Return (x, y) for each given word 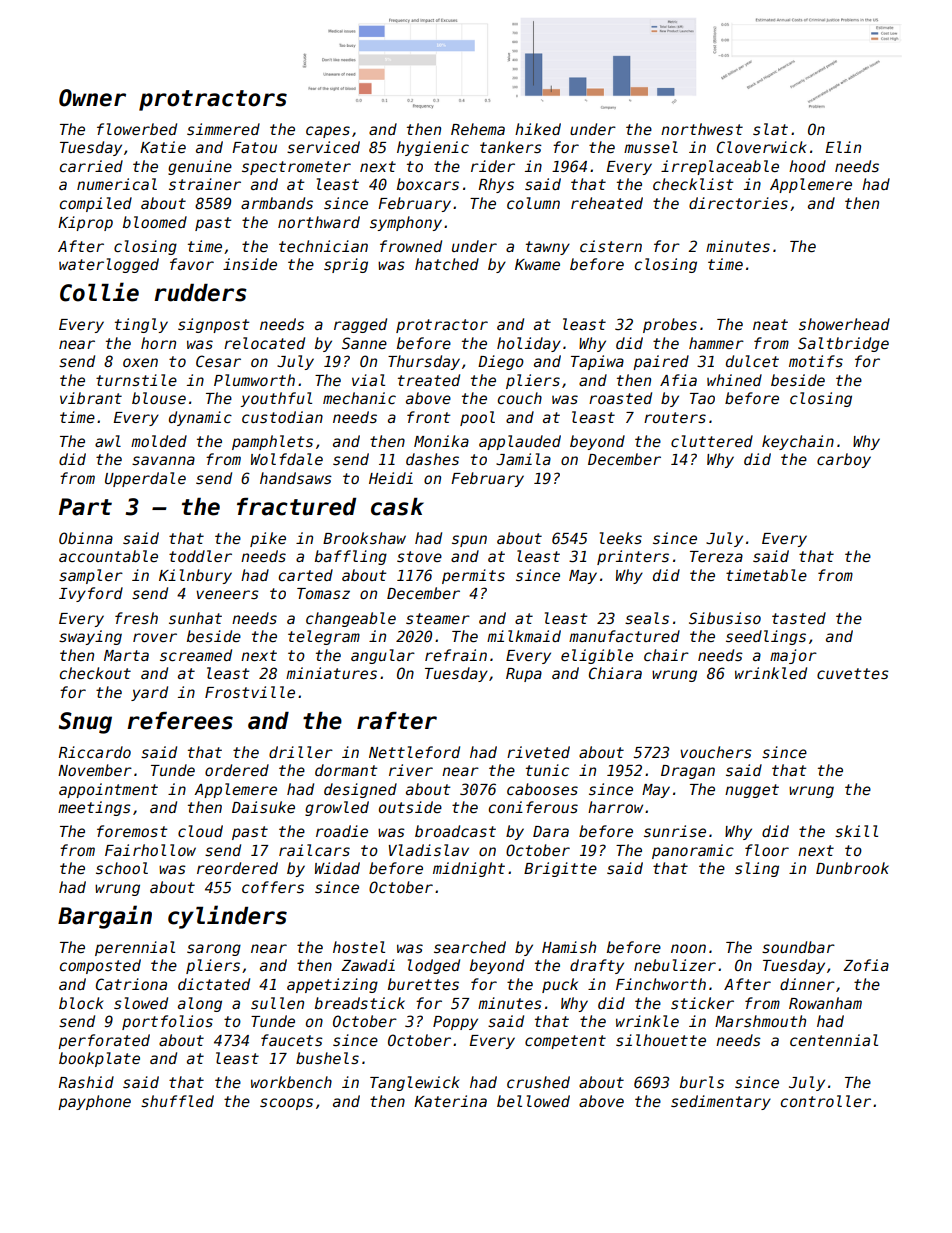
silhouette (661, 1040)
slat (770, 129)
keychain (798, 442)
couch (520, 398)
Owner (92, 98)
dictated (214, 984)
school (122, 868)
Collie (99, 292)
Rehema (478, 129)
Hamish (569, 947)
